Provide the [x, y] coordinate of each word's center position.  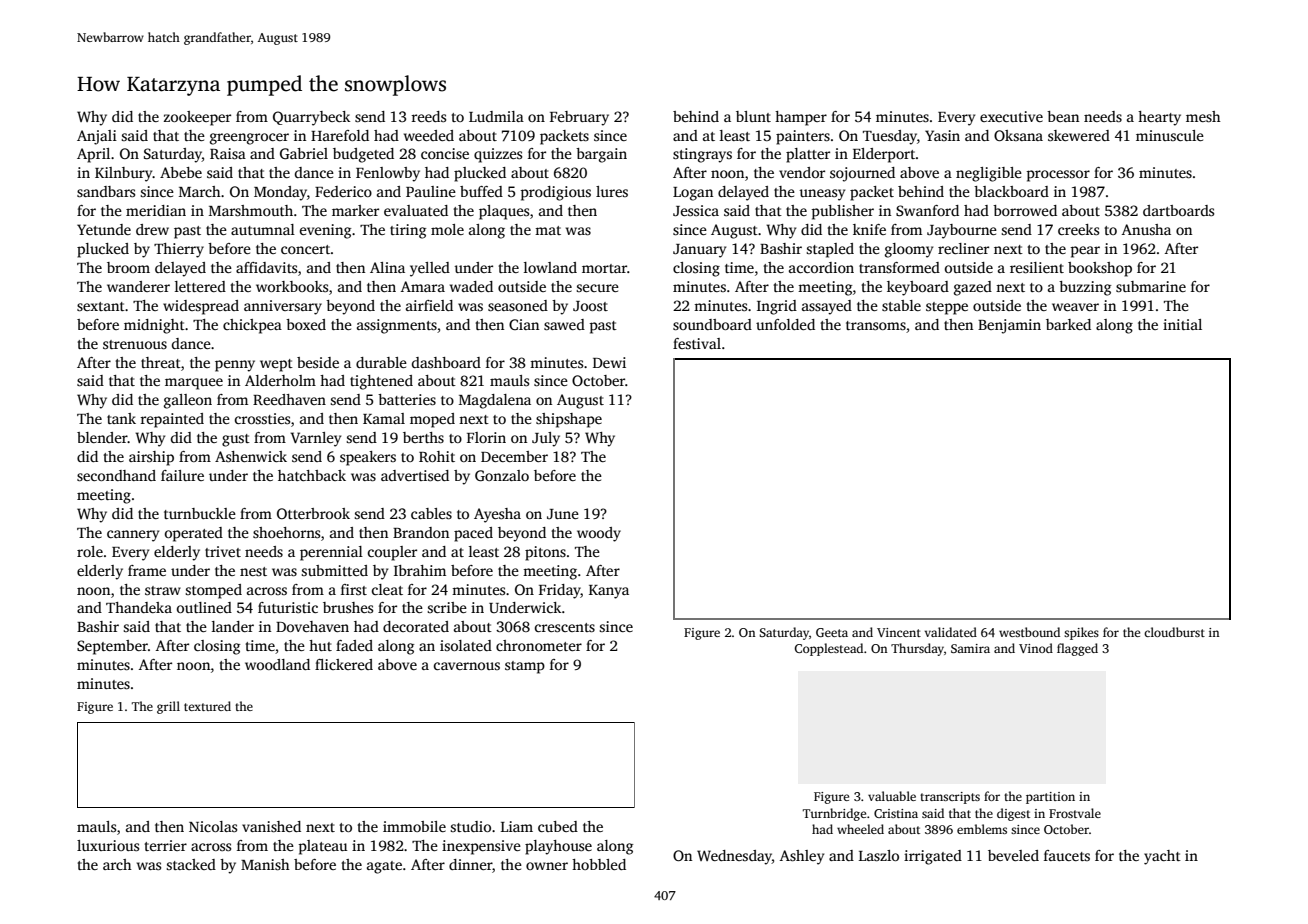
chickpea [252, 326]
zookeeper [197, 118]
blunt [753, 116]
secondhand [116, 475]
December [514, 456]
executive [1011, 116]
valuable [892, 796]
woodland [277, 664]
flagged [1077, 649]
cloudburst [1174, 632]
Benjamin [1009, 326]
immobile [414, 826]
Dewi [609, 362]
